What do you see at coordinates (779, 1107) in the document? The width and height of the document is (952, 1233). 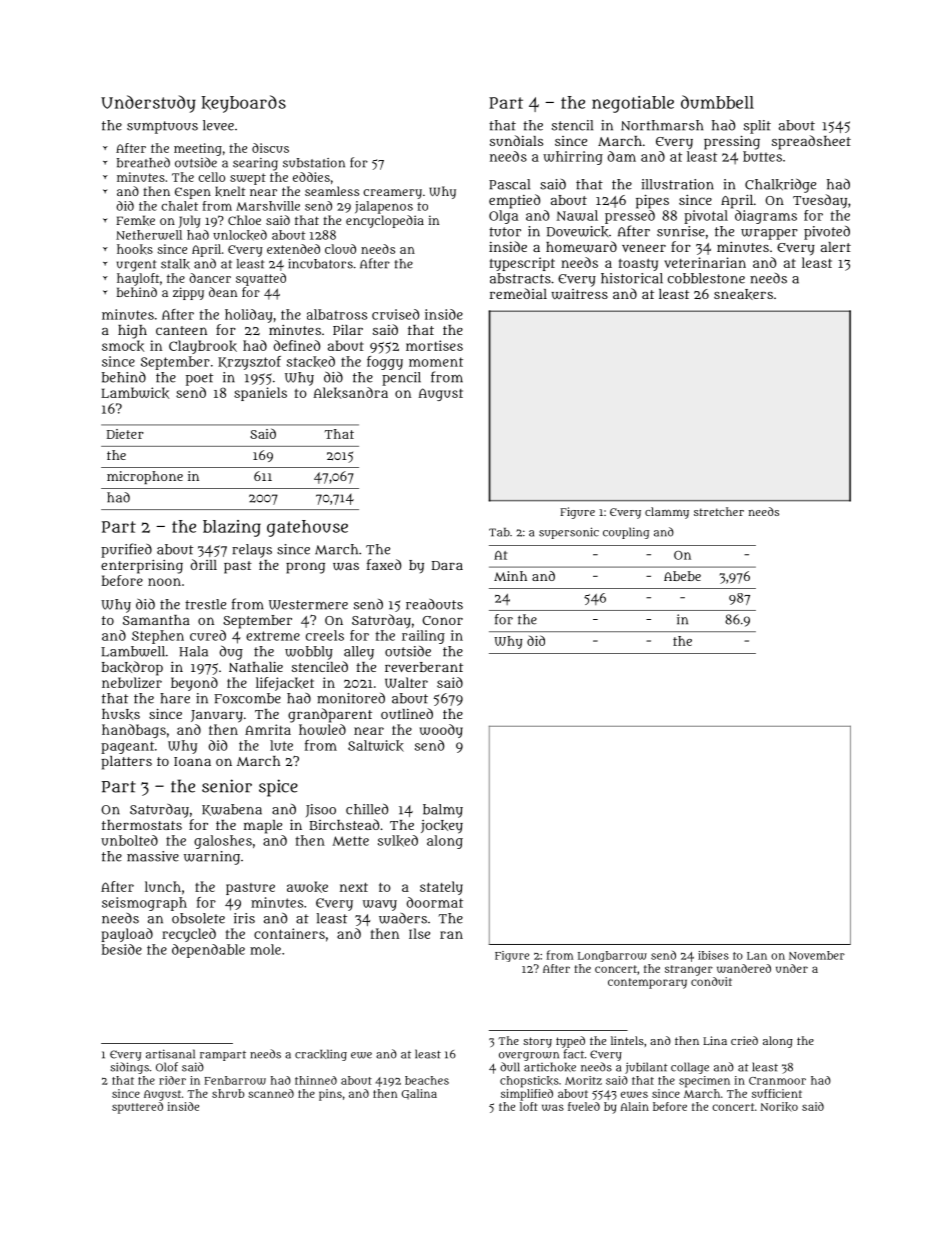 I see `Noriko` at bounding box center [779, 1107].
